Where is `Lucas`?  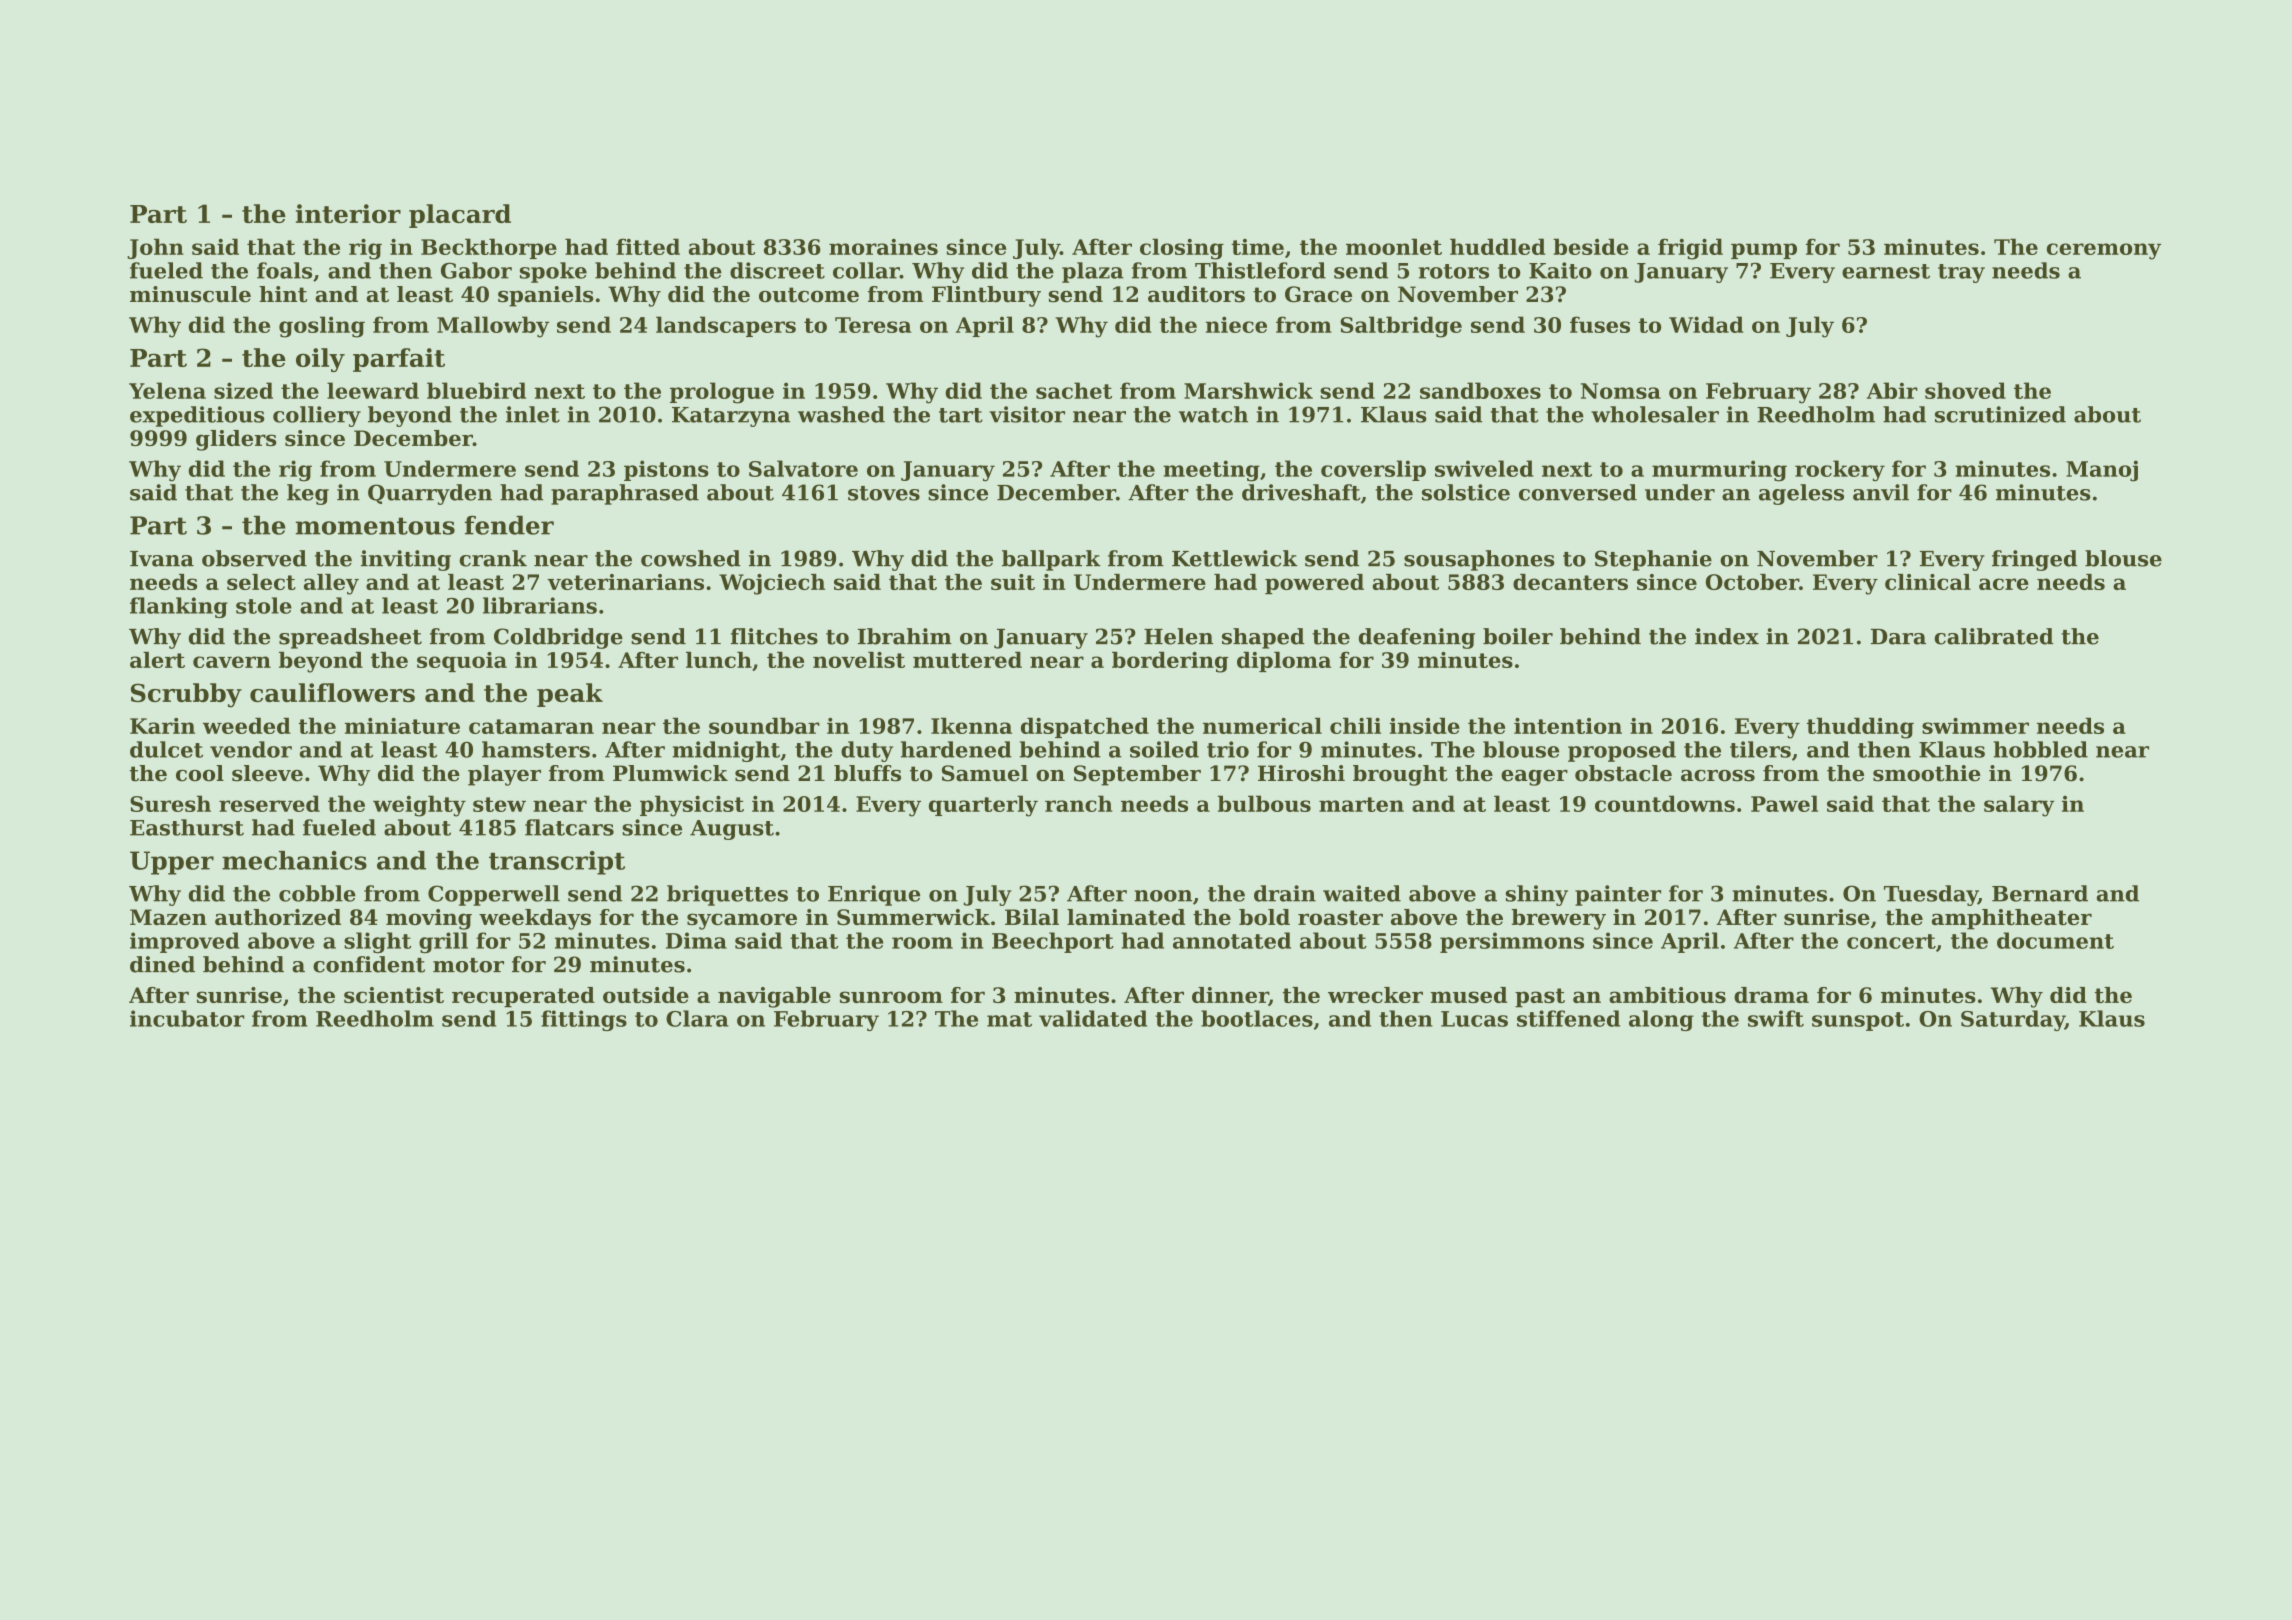 Lucas is located at coordinates (1474, 1019).
